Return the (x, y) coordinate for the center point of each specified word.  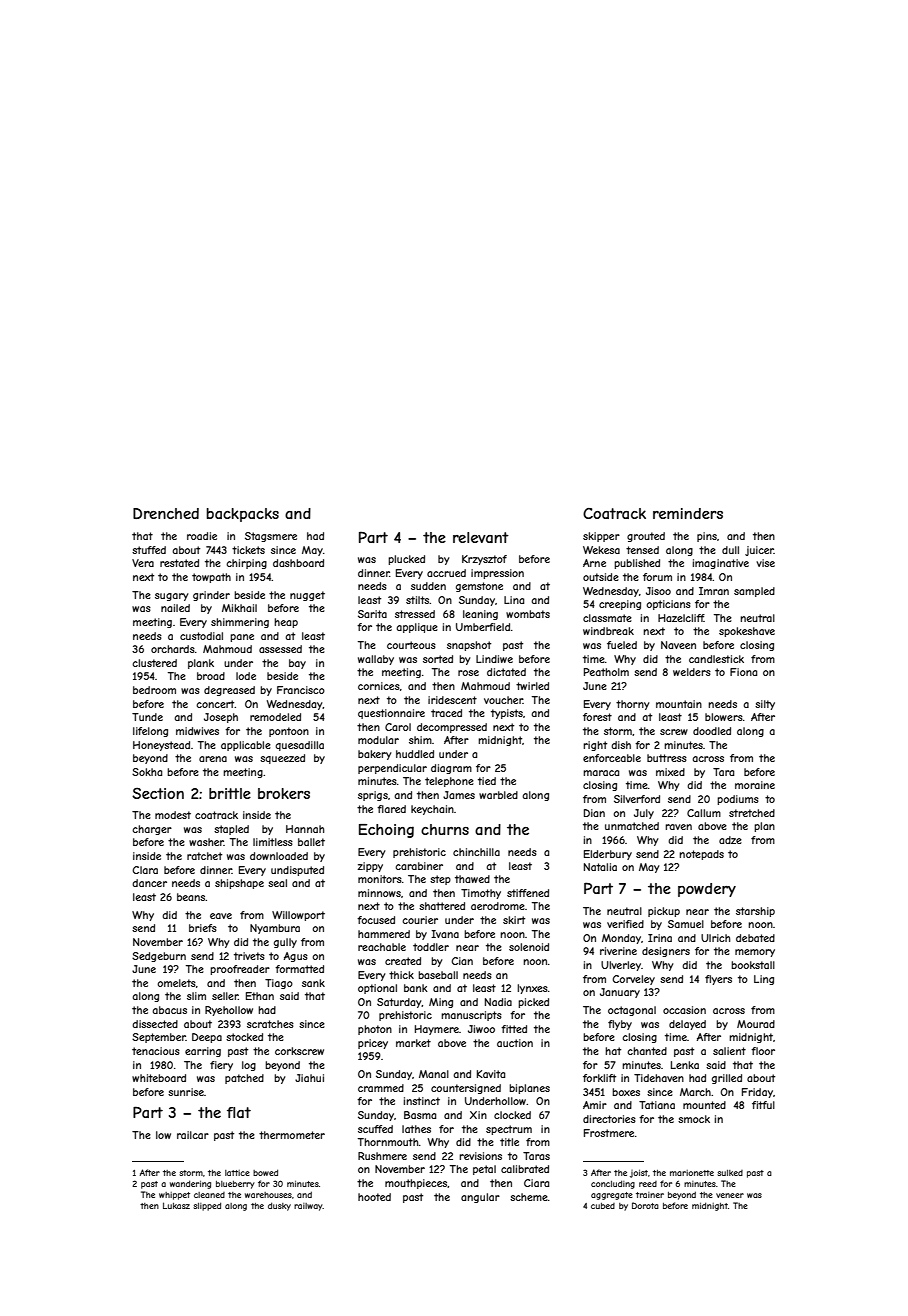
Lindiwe (494, 659)
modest (173, 815)
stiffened (528, 893)
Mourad (756, 1024)
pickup (664, 912)
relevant (481, 537)
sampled (754, 592)
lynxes (532, 989)
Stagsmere (271, 537)
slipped (207, 1206)
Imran (714, 591)
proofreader (240, 970)
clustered (154, 663)
